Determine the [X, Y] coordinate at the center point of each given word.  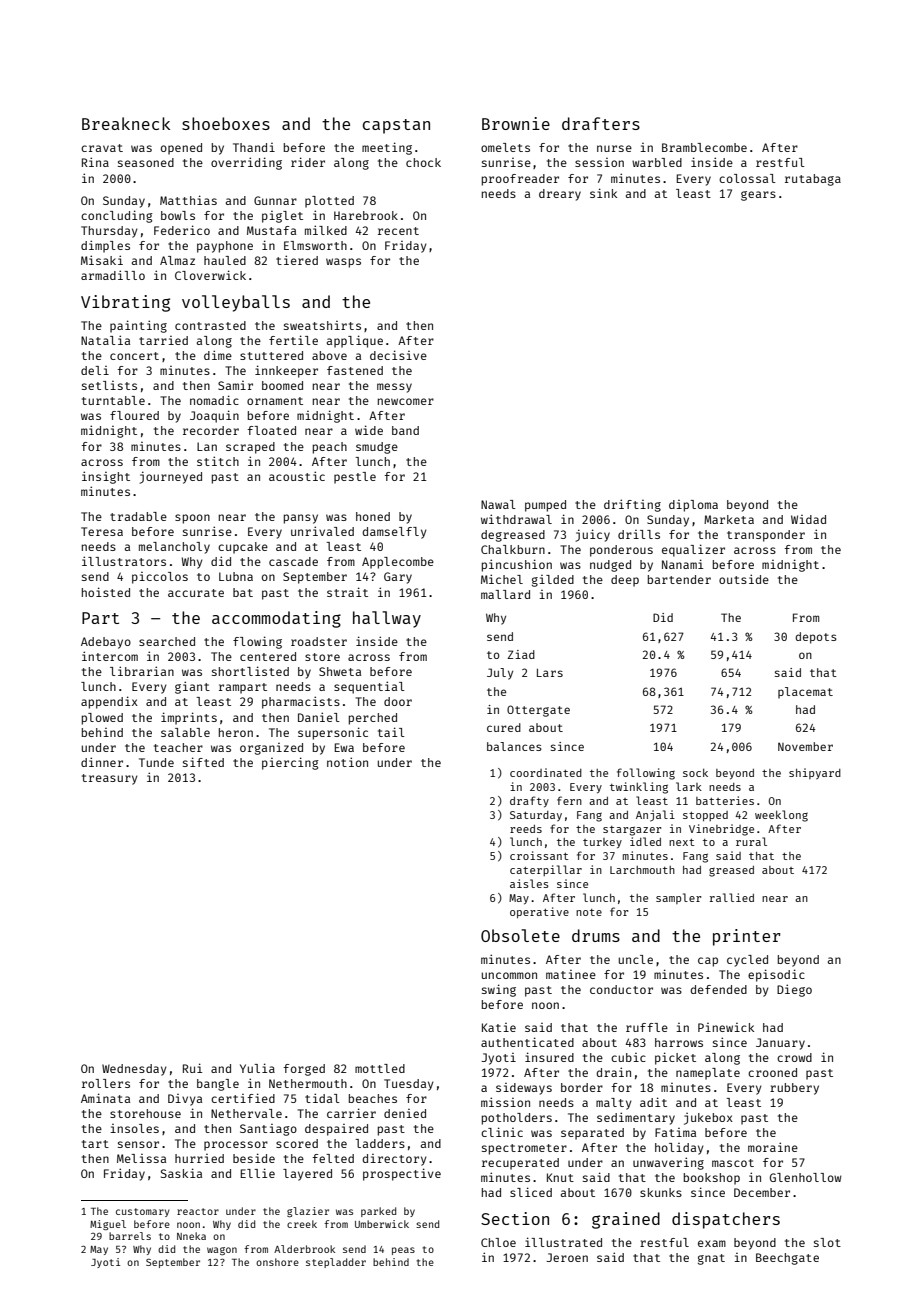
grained [626, 1220]
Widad [808, 519]
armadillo [113, 275]
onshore [277, 1262]
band [405, 430]
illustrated [563, 1242]
